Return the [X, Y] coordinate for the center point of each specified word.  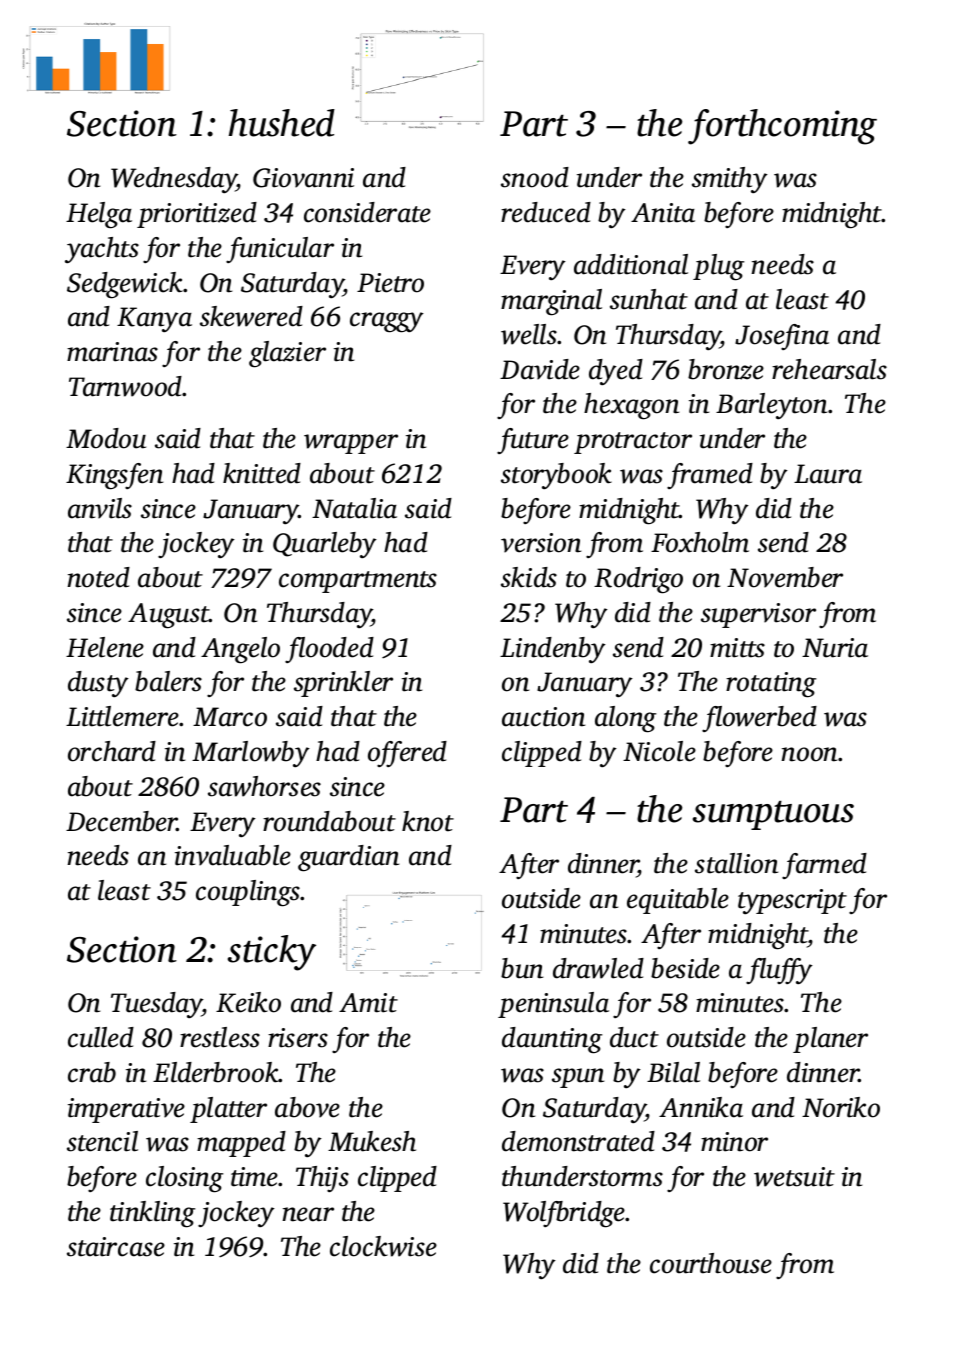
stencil [102, 1141]
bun [522, 968]
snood [535, 177]
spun [578, 1078]
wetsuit [794, 1177]
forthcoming [782, 127]
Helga [99, 215]
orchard [112, 751]
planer [830, 1040]
